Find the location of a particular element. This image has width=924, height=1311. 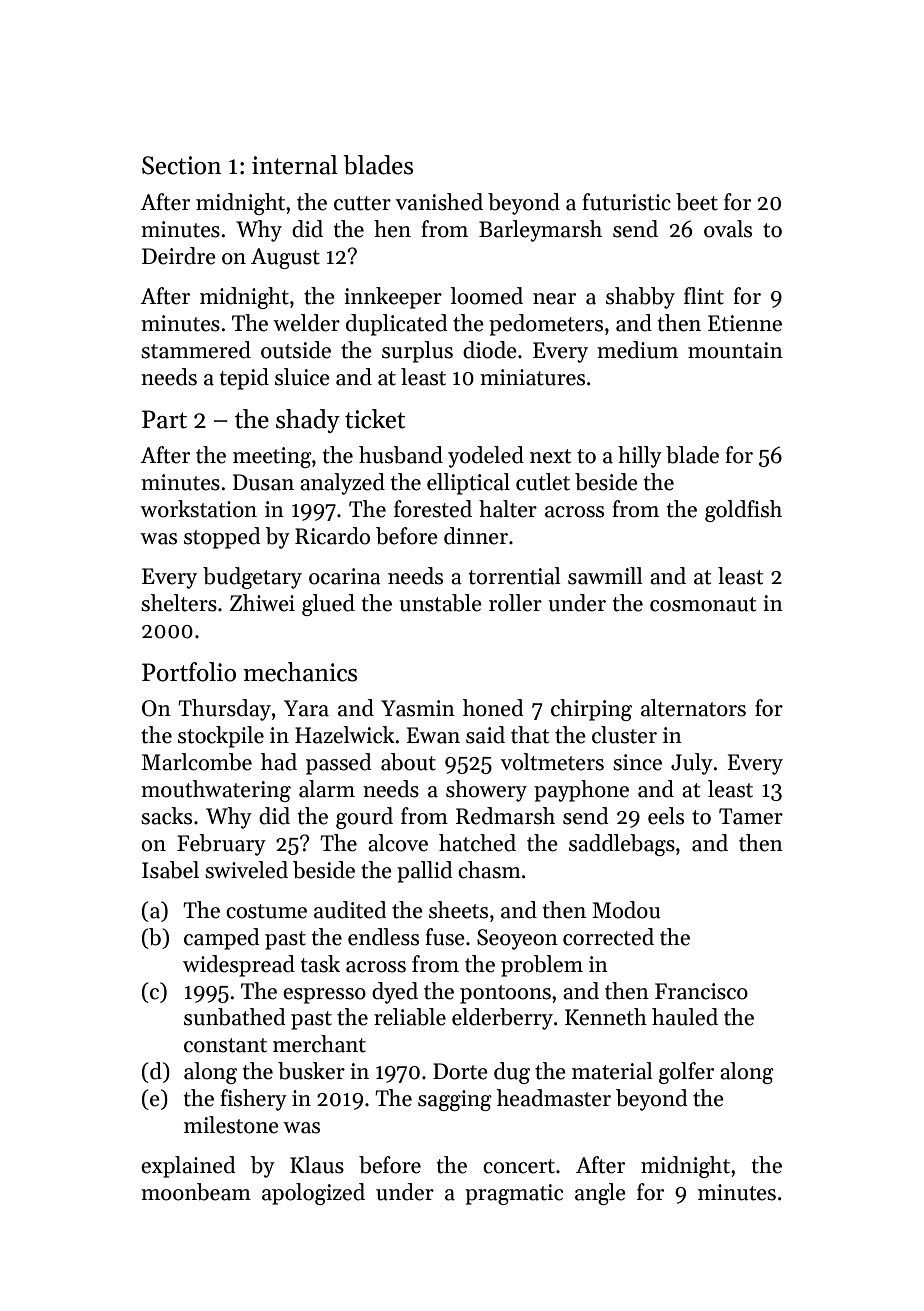

angle is located at coordinates (600, 1194).
